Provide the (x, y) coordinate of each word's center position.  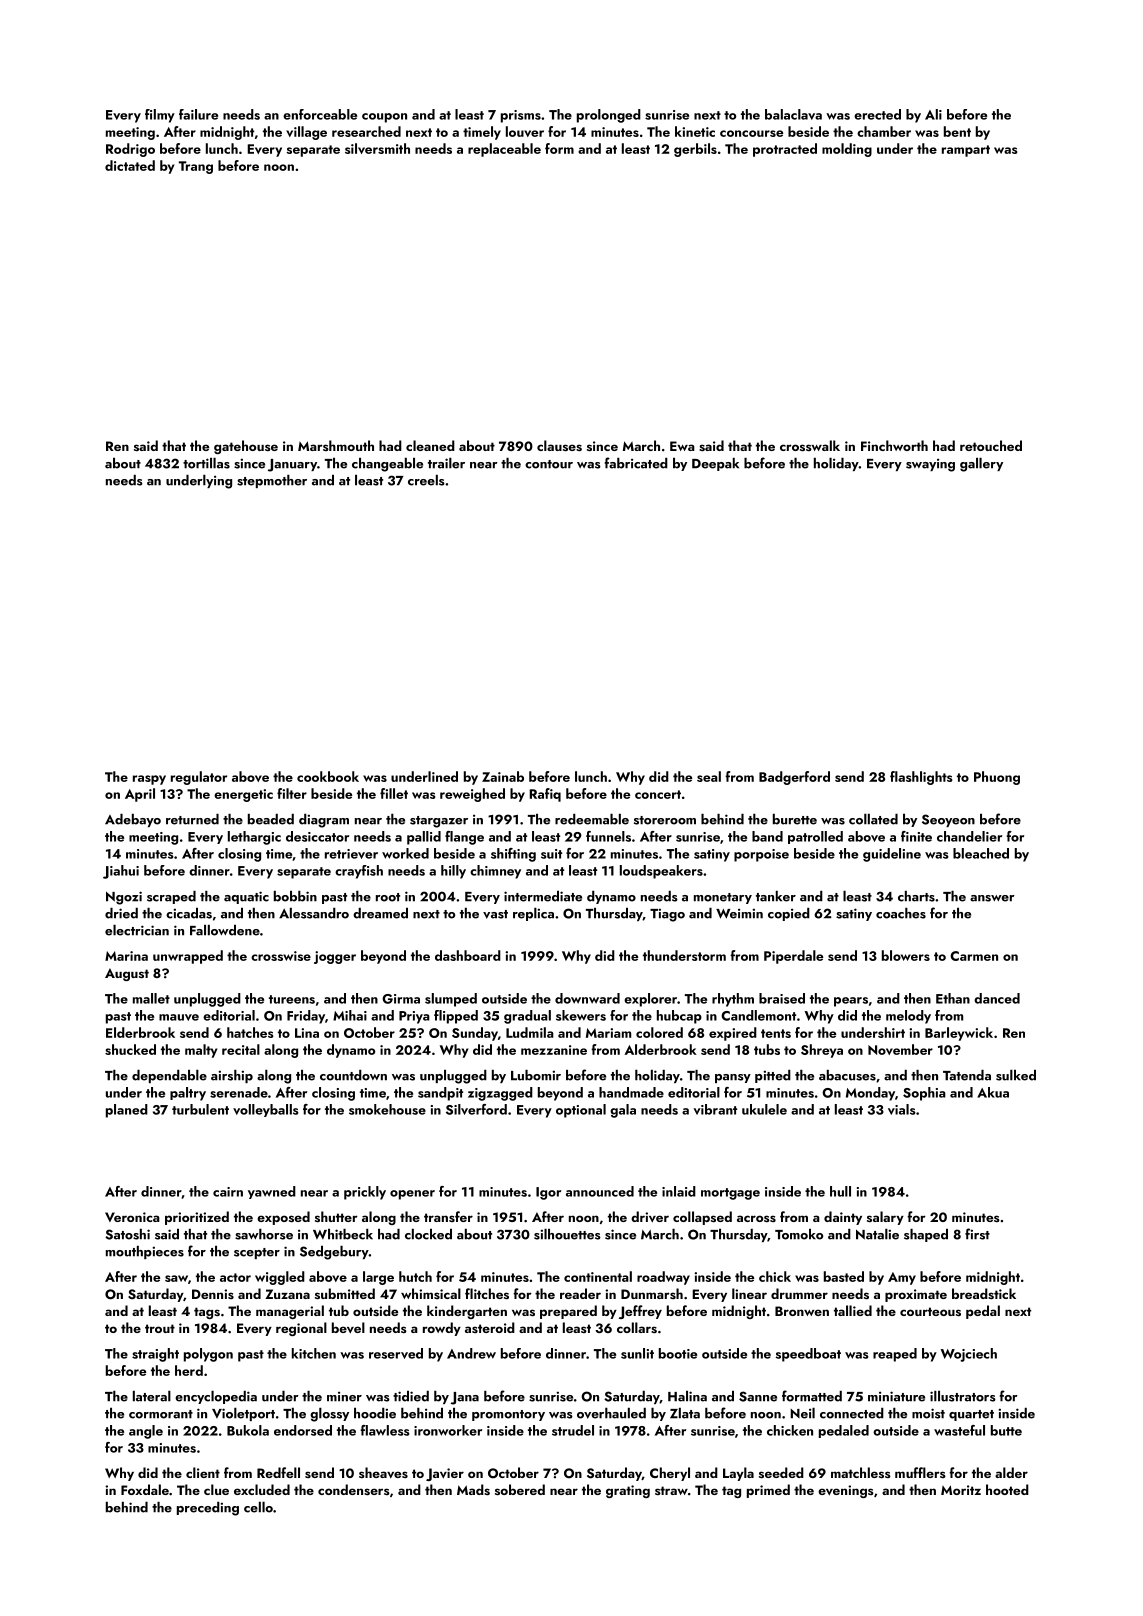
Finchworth (894, 445)
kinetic (695, 131)
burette (795, 819)
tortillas (206, 463)
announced (600, 1191)
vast (495, 914)
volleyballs (266, 1110)
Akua (993, 1092)
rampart (966, 151)
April (140, 795)
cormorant (161, 1414)
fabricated (636, 463)
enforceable (320, 114)
